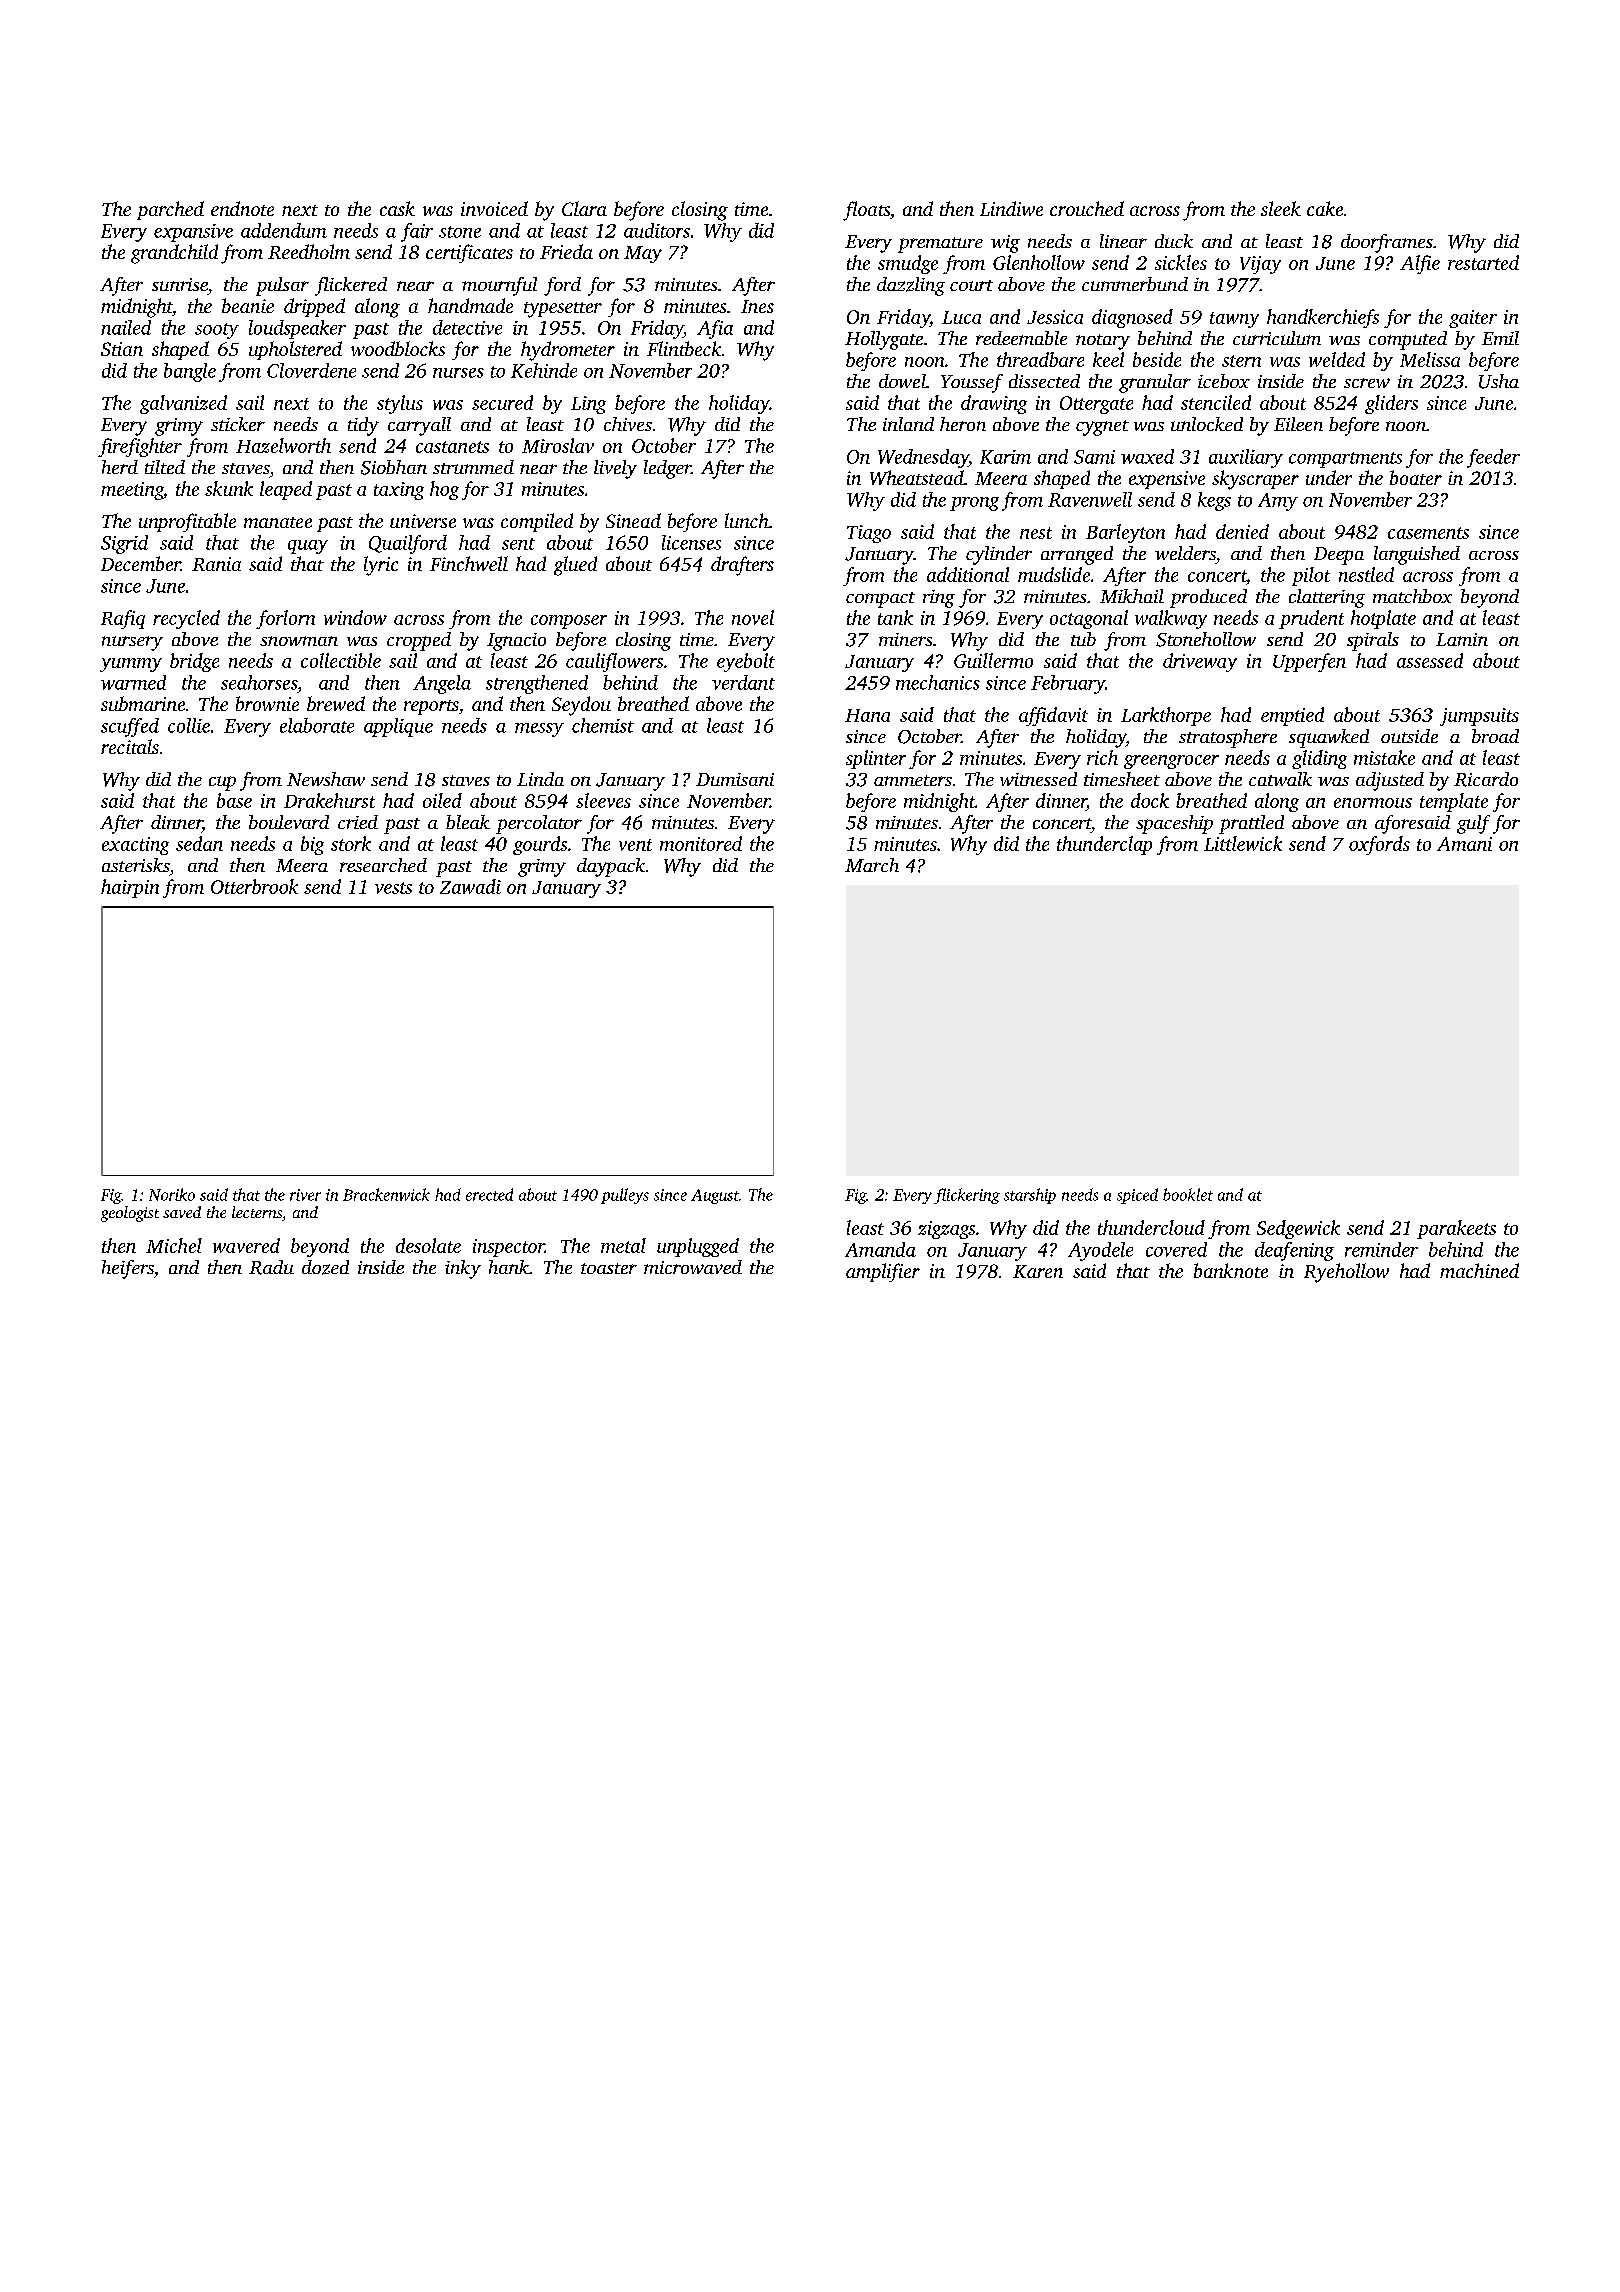 Image resolution: width=1620 pixels, height=2292 pixels. I want to click on December, so click(141, 563).
